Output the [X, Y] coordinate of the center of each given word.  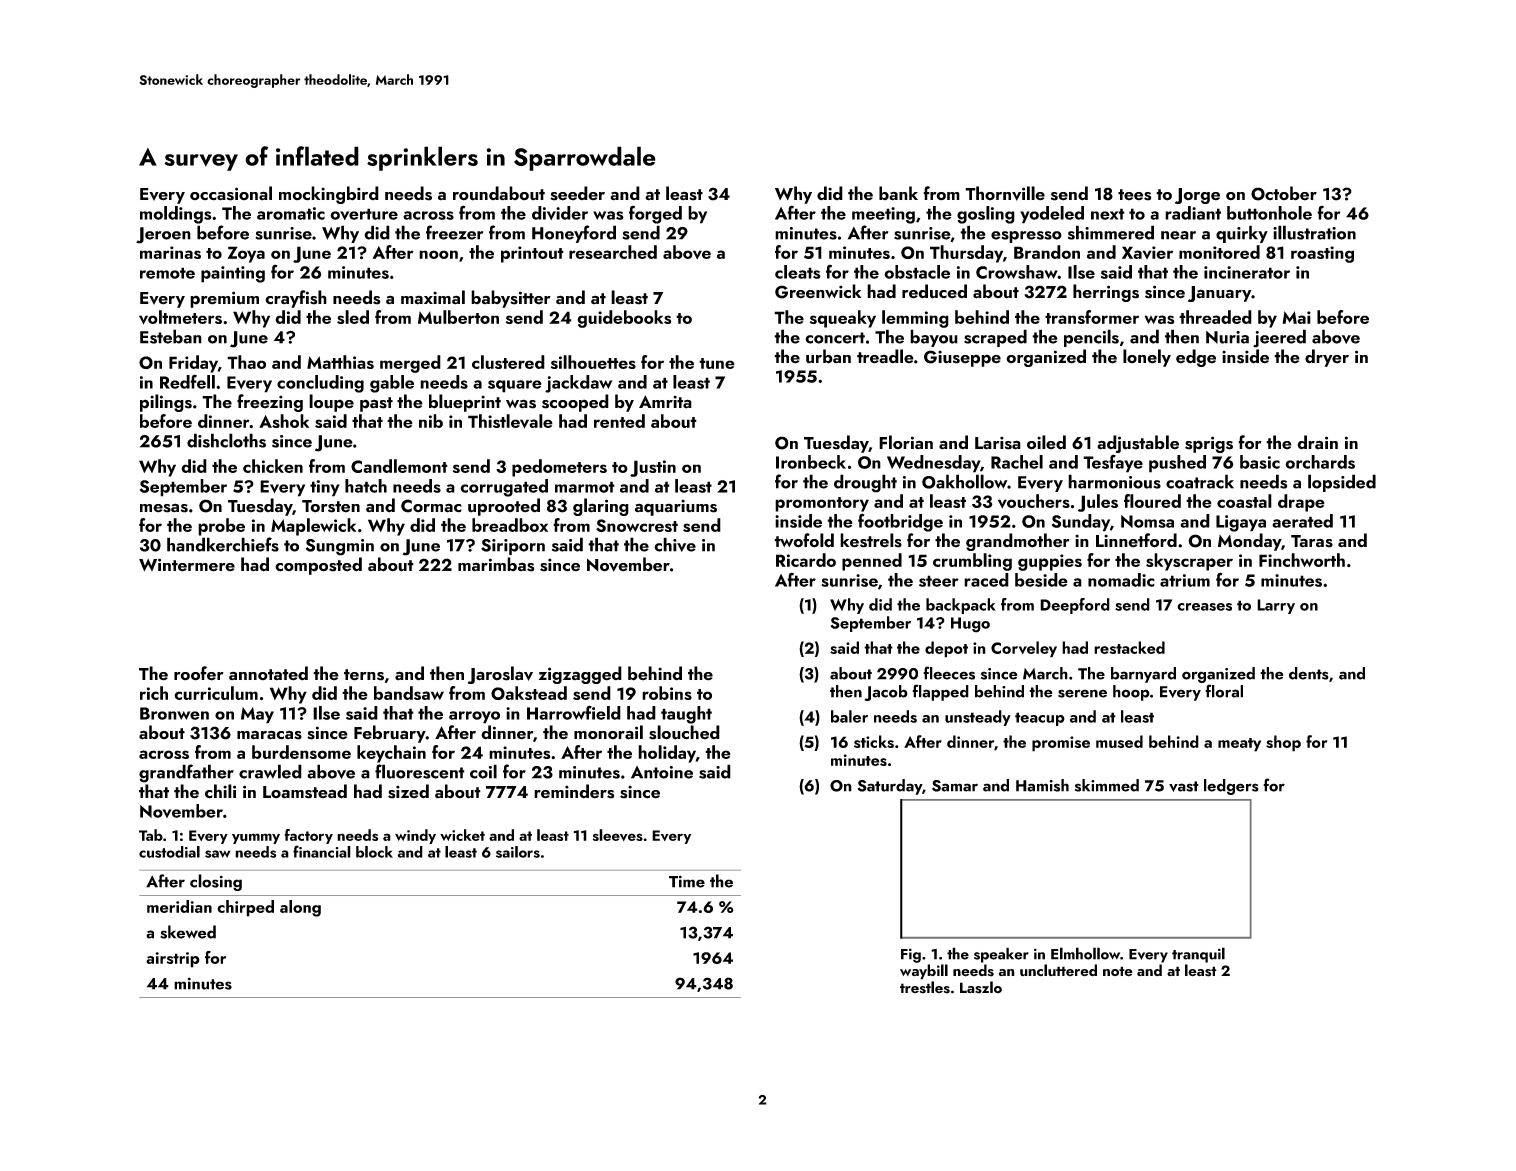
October [1284, 193]
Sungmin [340, 547]
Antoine [662, 772]
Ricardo [806, 560]
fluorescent [420, 771]
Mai [1296, 317]
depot [946, 649]
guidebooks [624, 319]
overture [364, 214]
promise [1061, 744]
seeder [577, 193]
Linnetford [1136, 540]
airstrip [173, 960]
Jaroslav [500, 675]
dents [1309, 673]
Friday [193, 364]
